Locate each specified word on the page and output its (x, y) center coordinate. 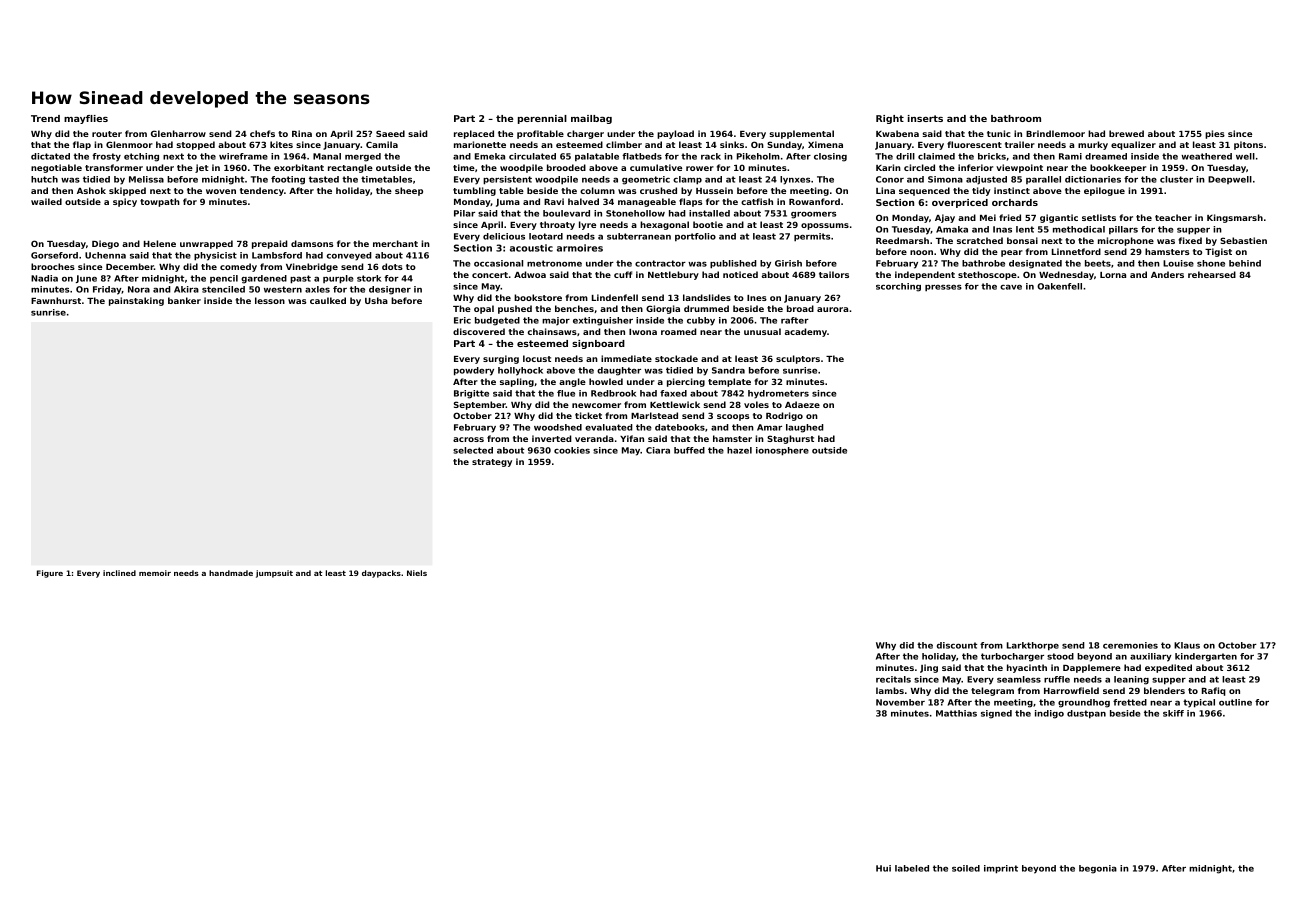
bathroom (1016, 118)
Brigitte (471, 394)
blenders (1164, 690)
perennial (542, 119)
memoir (155, 573)
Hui (883, 868)
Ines (757, 298)
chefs (262, 133)
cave (1011, 287)
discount (957, 645)
